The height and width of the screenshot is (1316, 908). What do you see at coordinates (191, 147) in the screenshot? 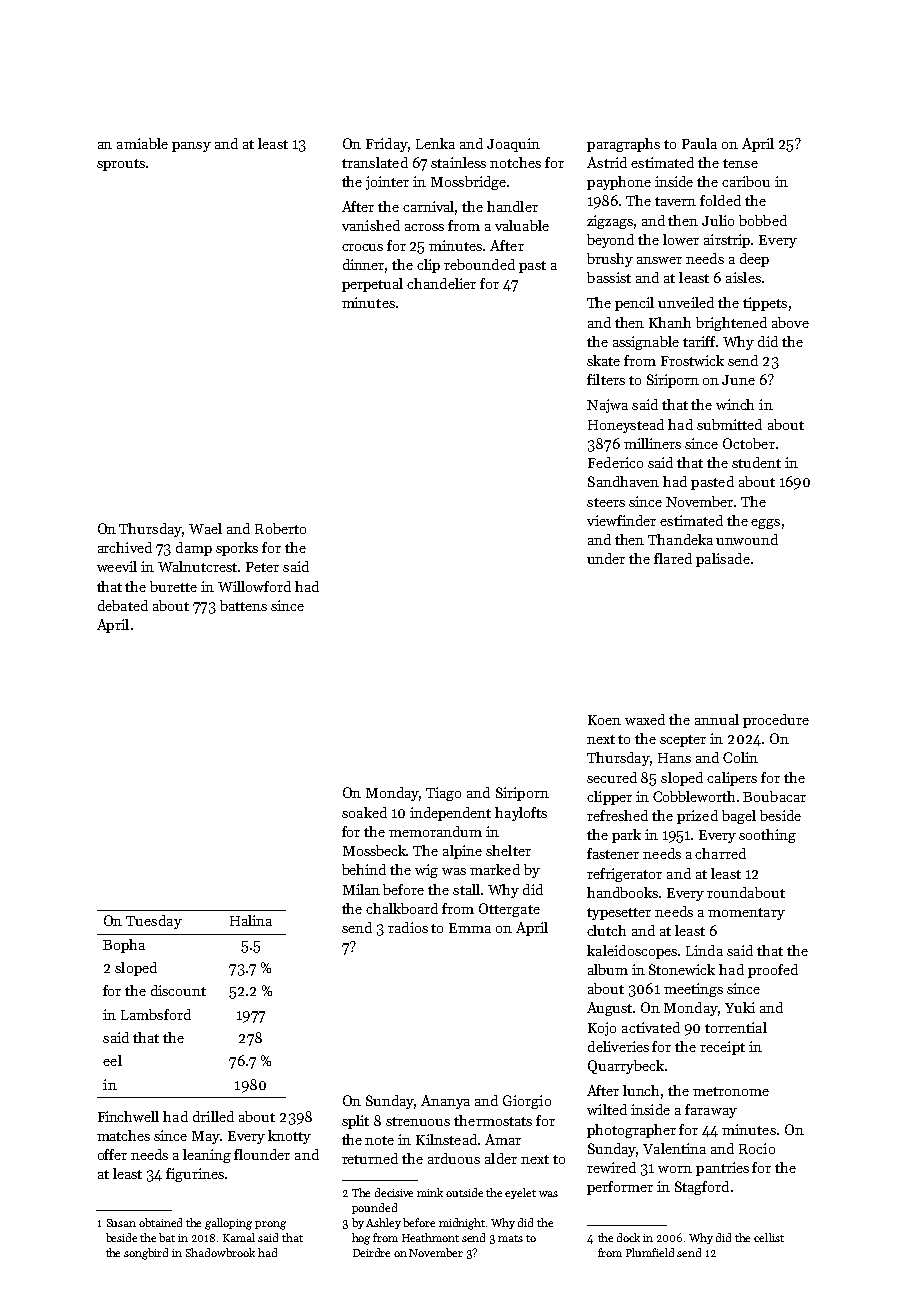
I see `pansy` at bounding box center [191, 147].
